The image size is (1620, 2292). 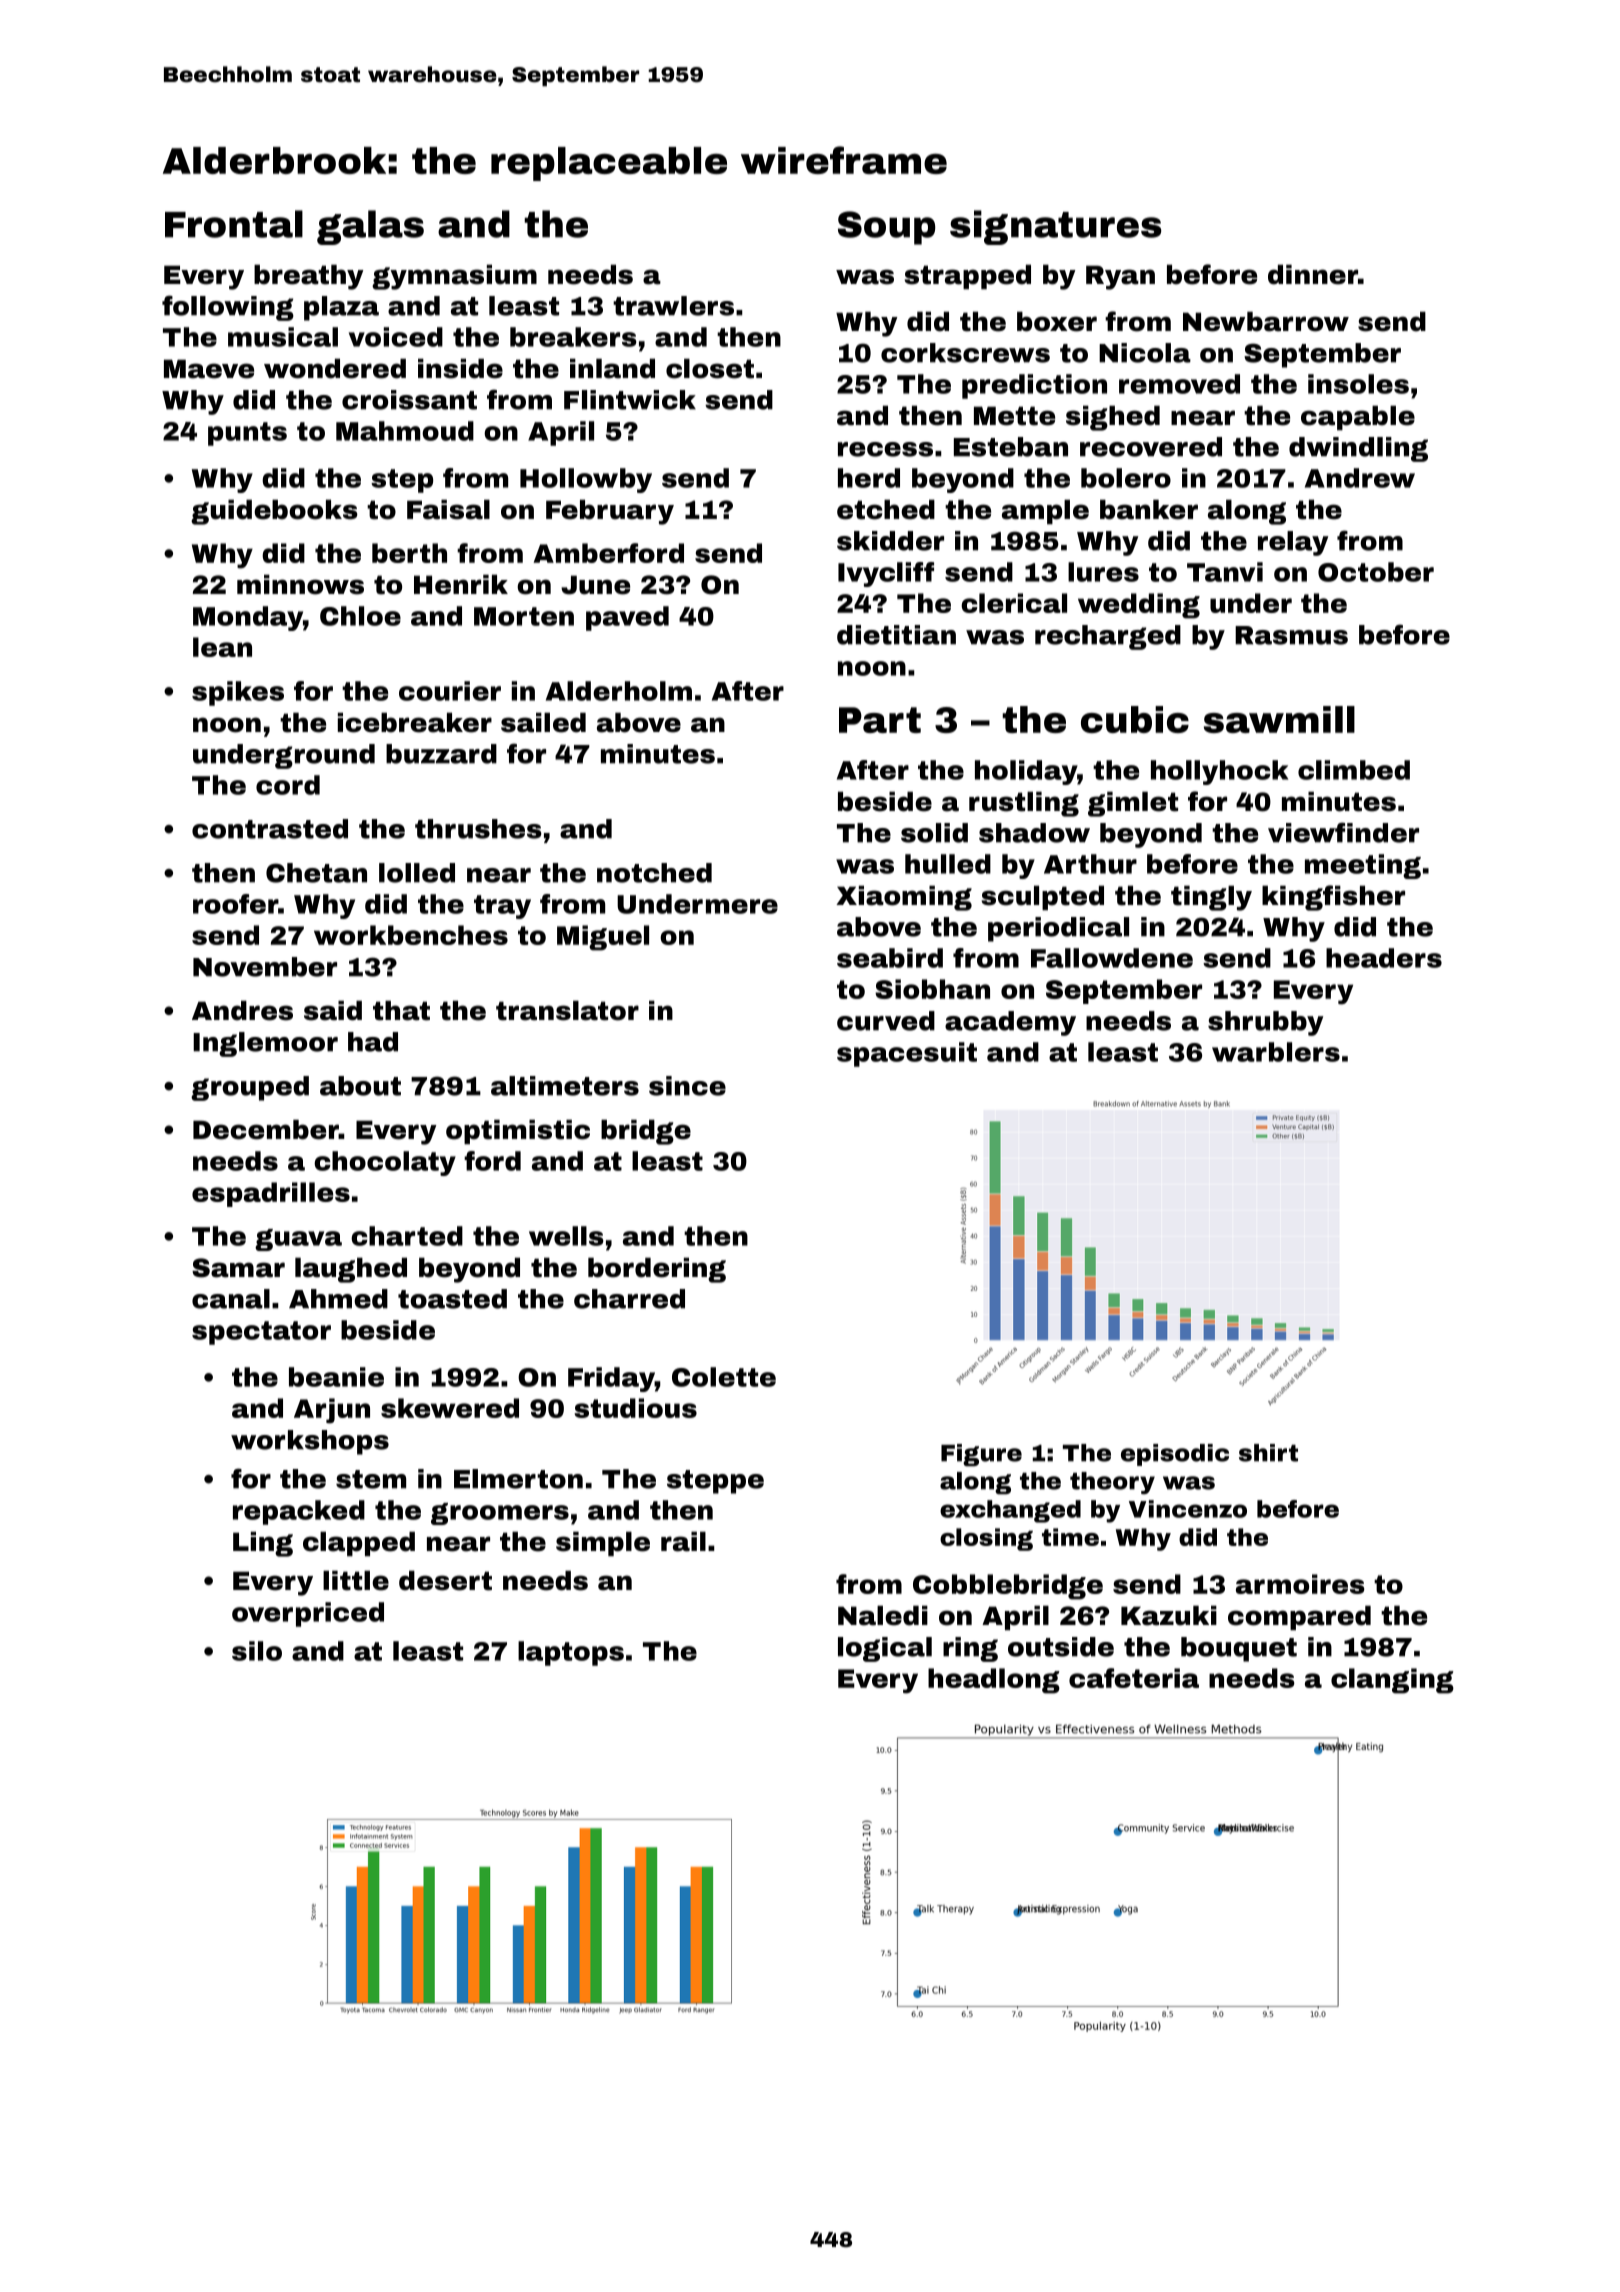 What do you see at coordinates (1300, 1584) in the screenshot?
I see `armoires` at bounding box center [1300, 1584].
